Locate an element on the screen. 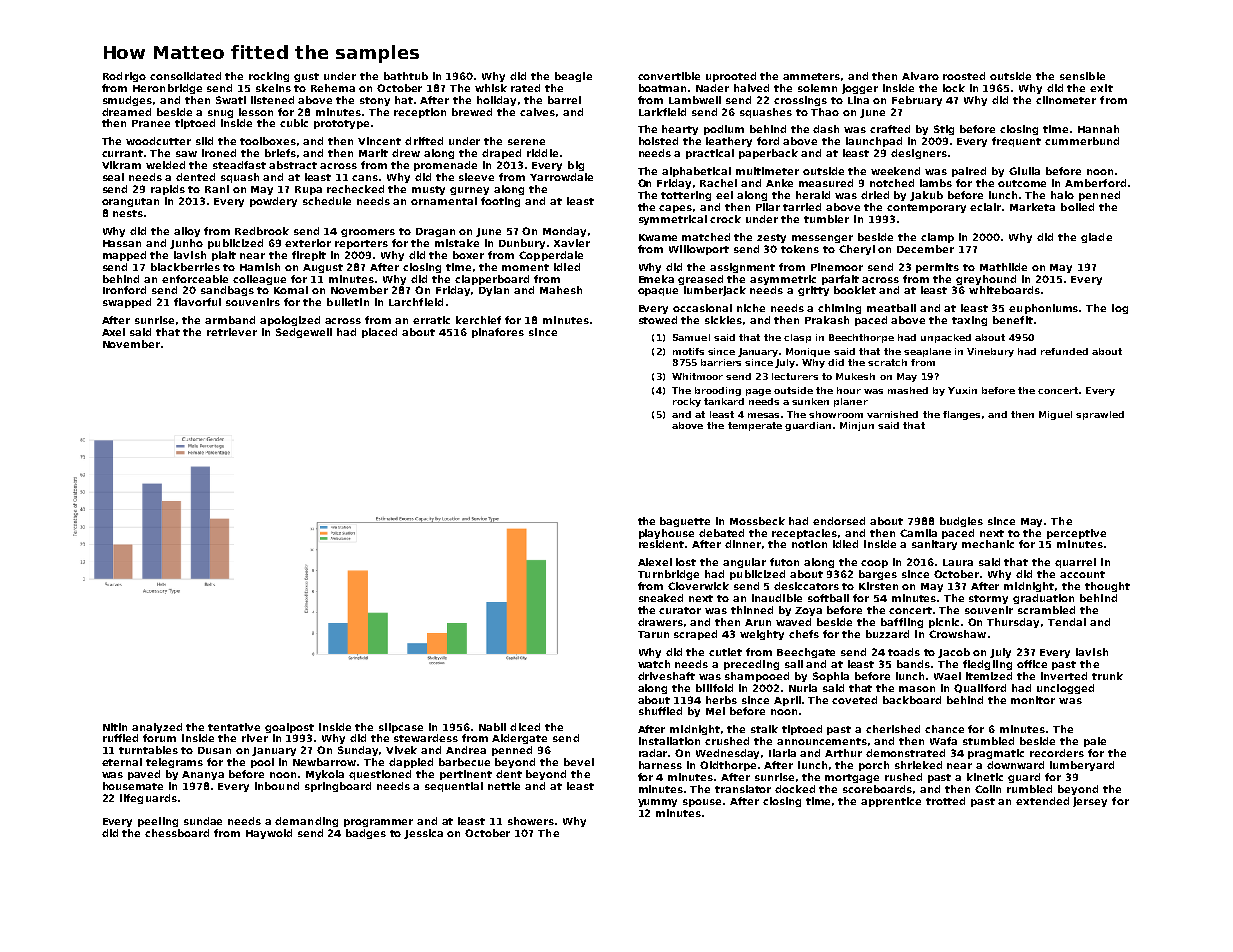 Image resolution: width=1233 pixels, height=952 pixels. retriever is located at coordinates (232, 332).
